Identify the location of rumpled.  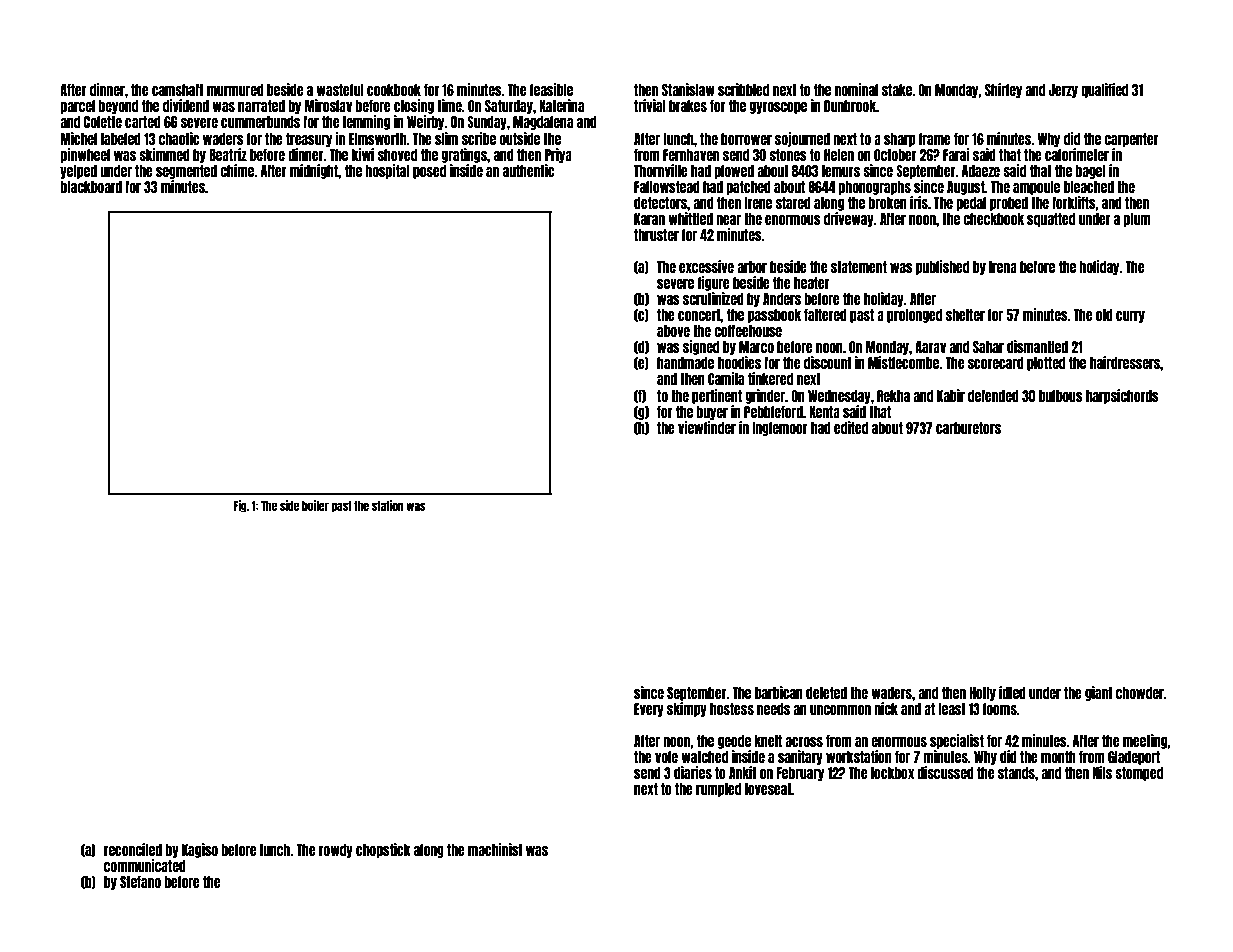
(718, 790).
